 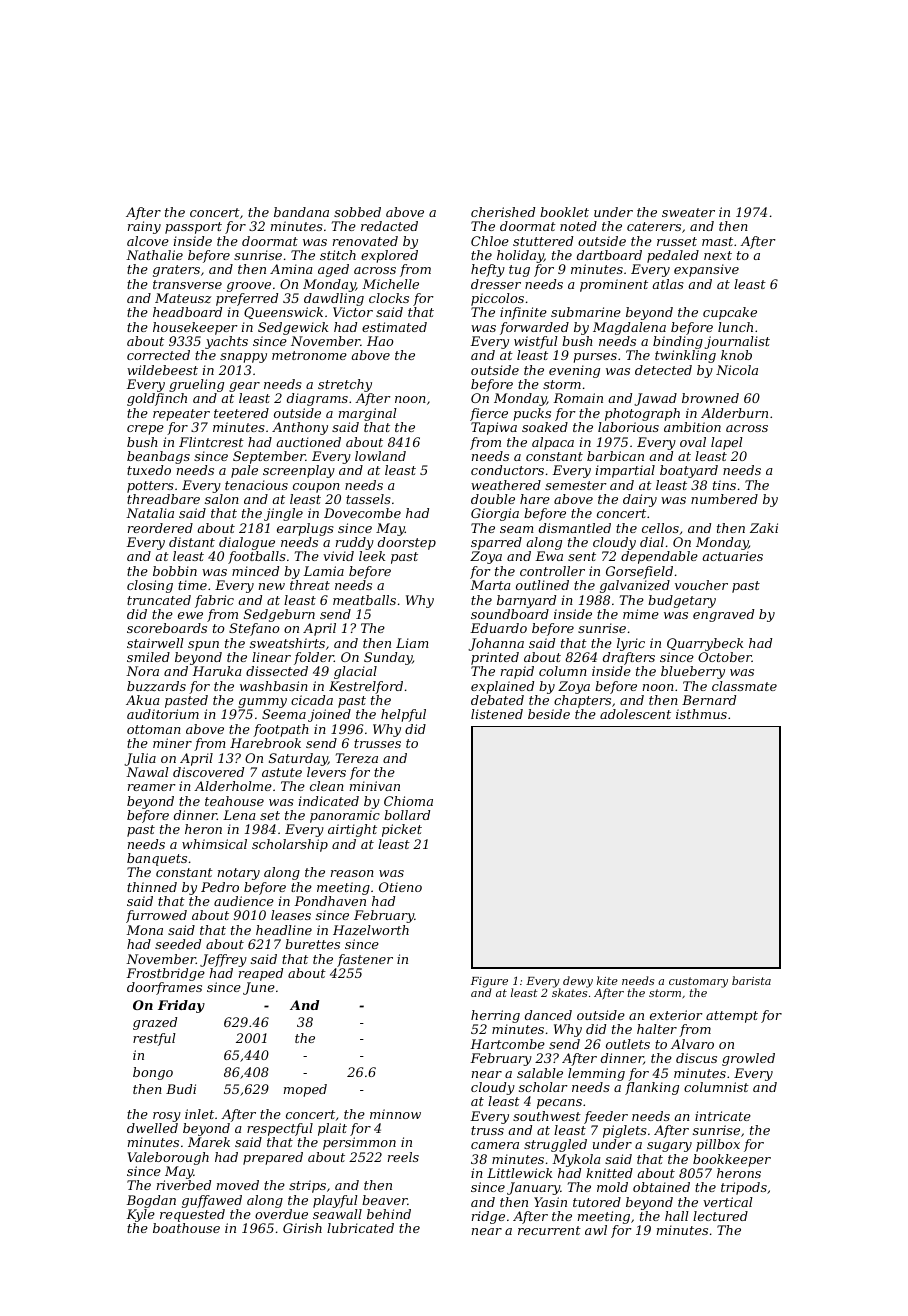 I want to click on classmate, so click(x=744, y=686).
